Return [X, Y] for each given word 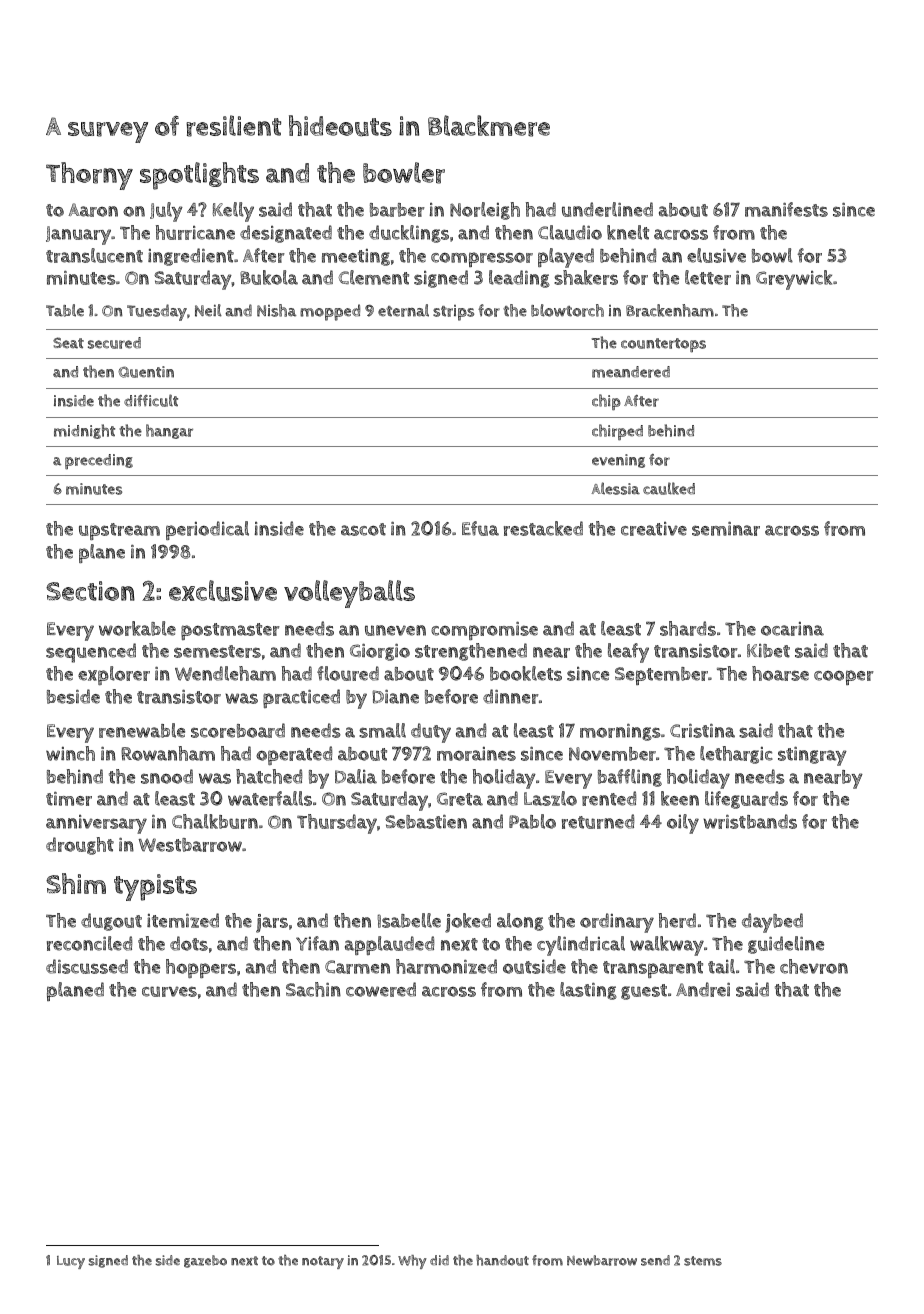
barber [397, 210]
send [655, 1260]
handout [502, 1260]
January [78, 235]
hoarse [780, 673]
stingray [812, 756]
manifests [786, 209]
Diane [396, 696]
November [612, 754]
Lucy [71, 1262]
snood [167, 776]
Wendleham [225, 673]
